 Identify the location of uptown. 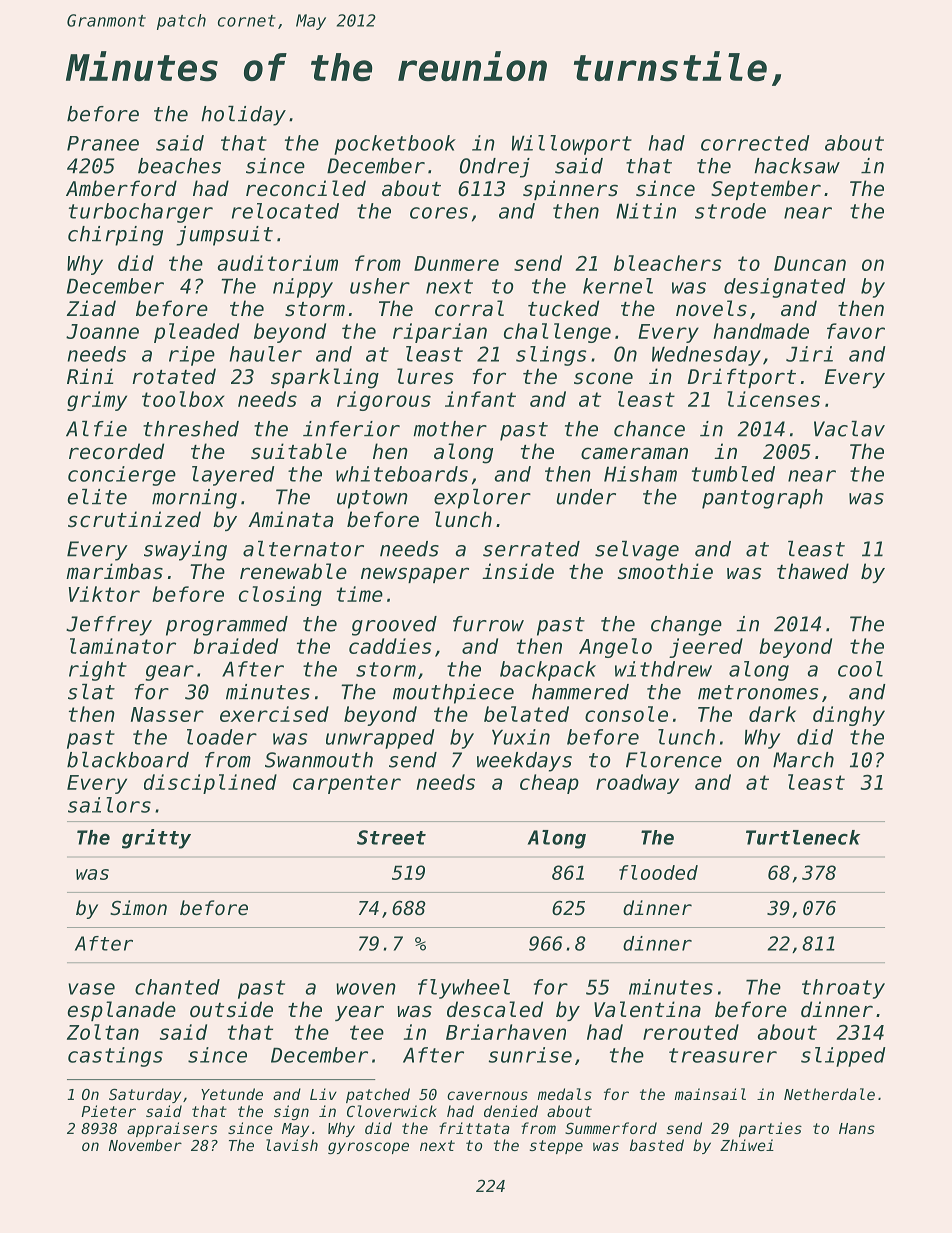
(372, 499).
